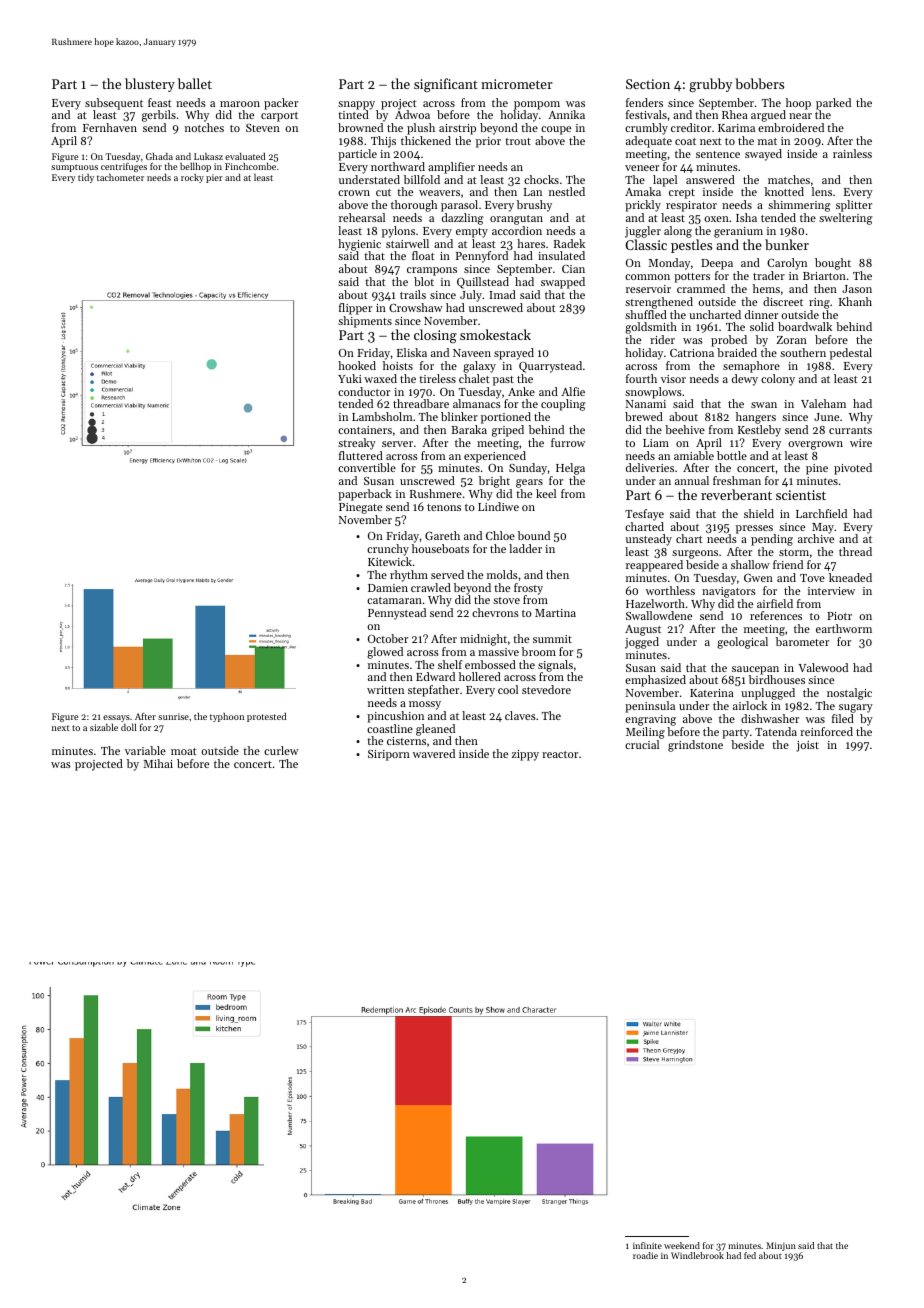  What do you see at coordinates (281, 750) in the screenshot?
I see `curlew` at bounding box center [281, 750].
